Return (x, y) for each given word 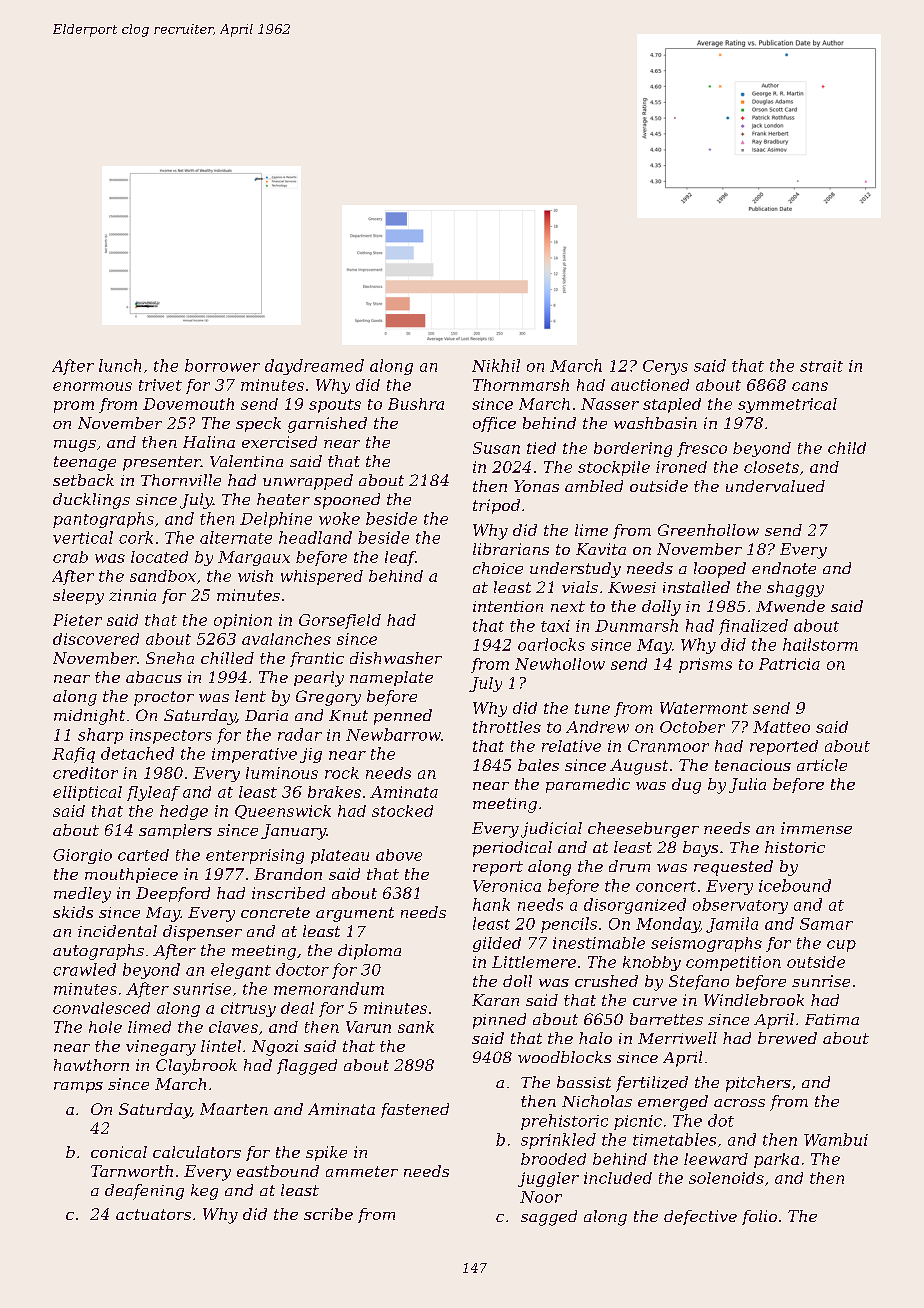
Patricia (789, 664)
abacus (154, 677)
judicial (551, 830)
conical (119, 1152)
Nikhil (496, 365)
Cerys (665, 367)
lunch (120, 365)
